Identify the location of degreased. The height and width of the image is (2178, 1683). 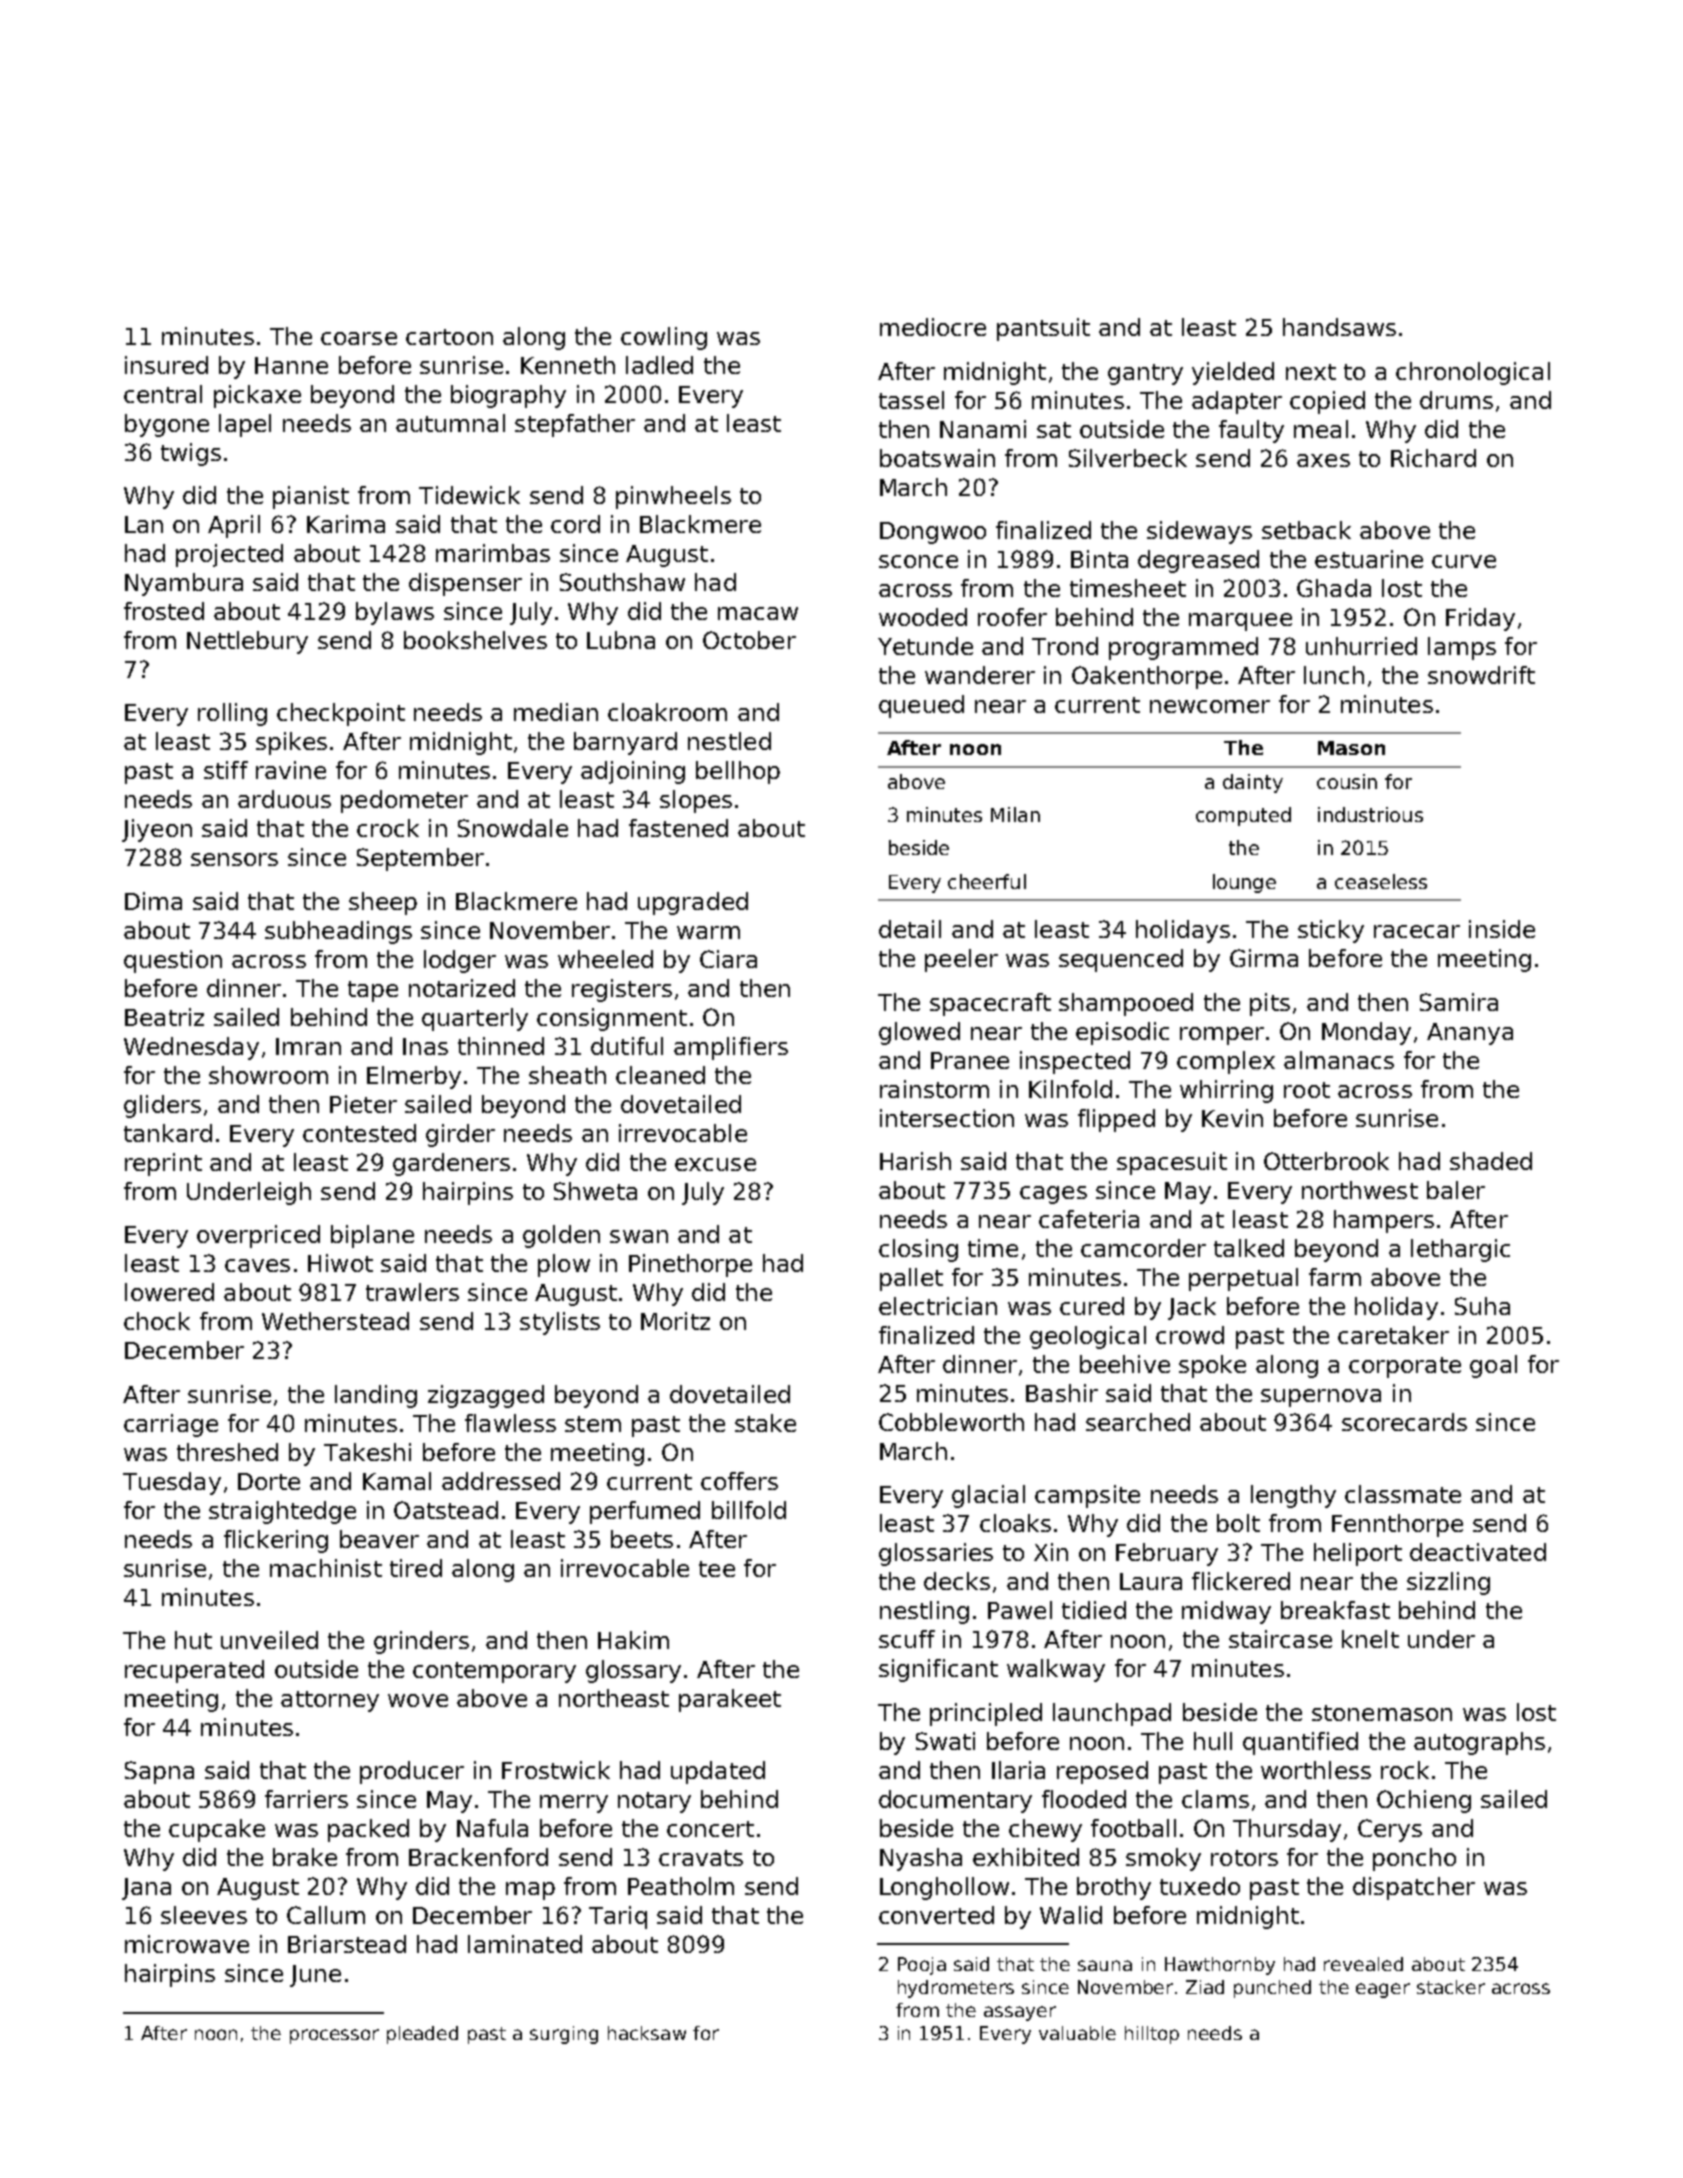
(1198, 561).
